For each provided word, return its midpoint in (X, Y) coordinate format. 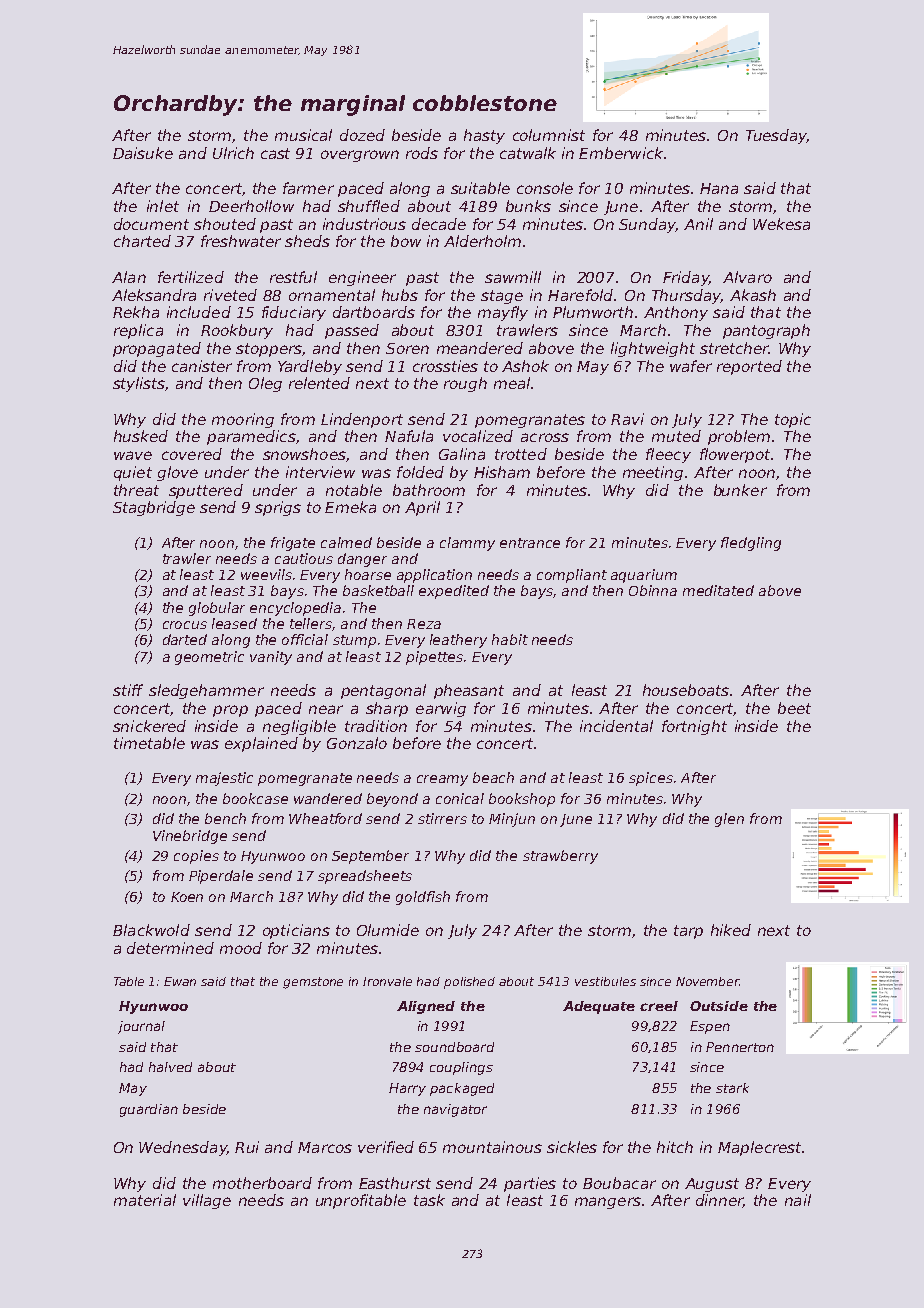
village (207, 1201)
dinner (719, 1201)
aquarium (644, 576)
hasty (484, 136)
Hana (719, 188)
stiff (128, 690)
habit (510, 639)
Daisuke (143, 153)
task (429, 1200)
